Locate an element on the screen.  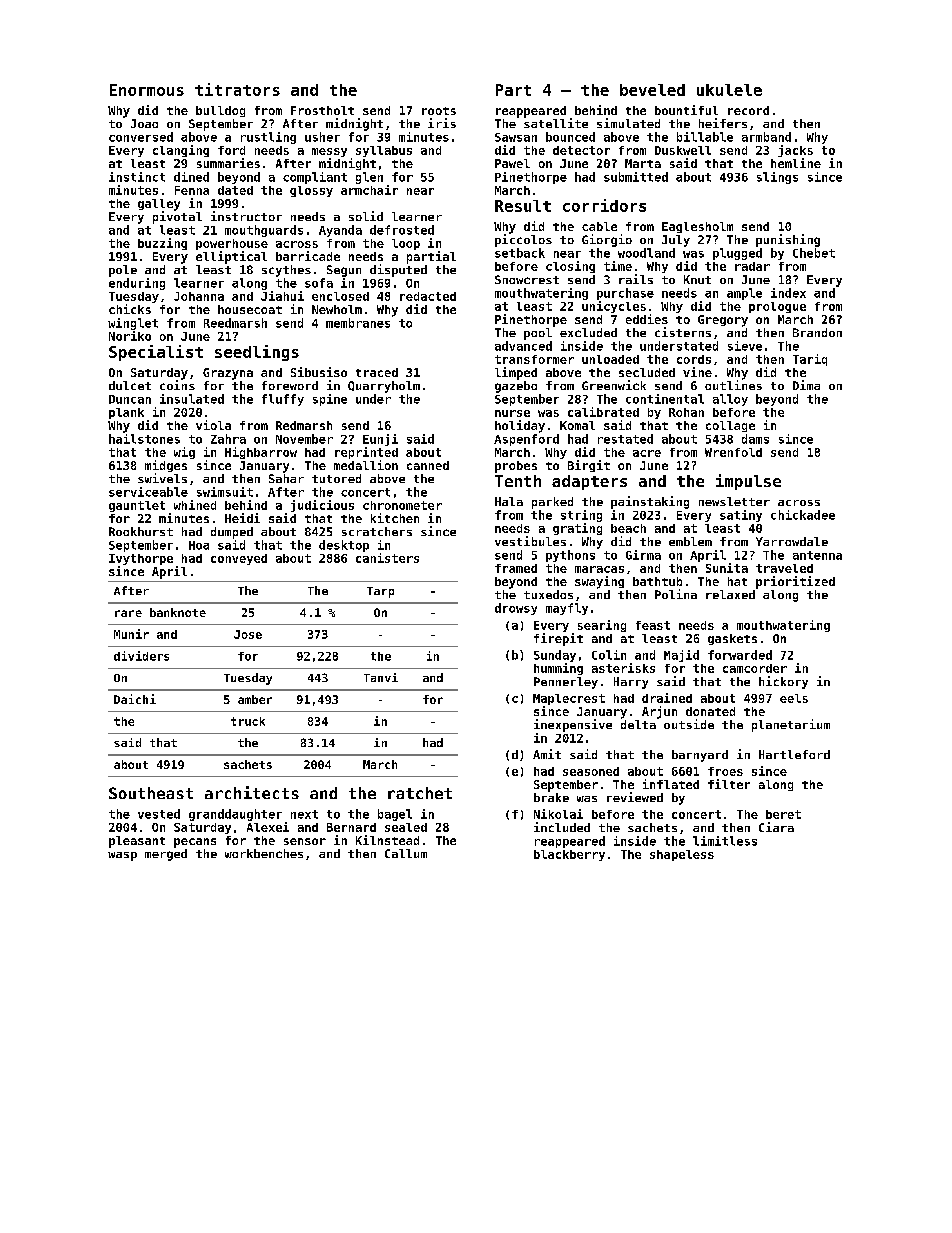
hickory is located at coordinates (783, 682).
